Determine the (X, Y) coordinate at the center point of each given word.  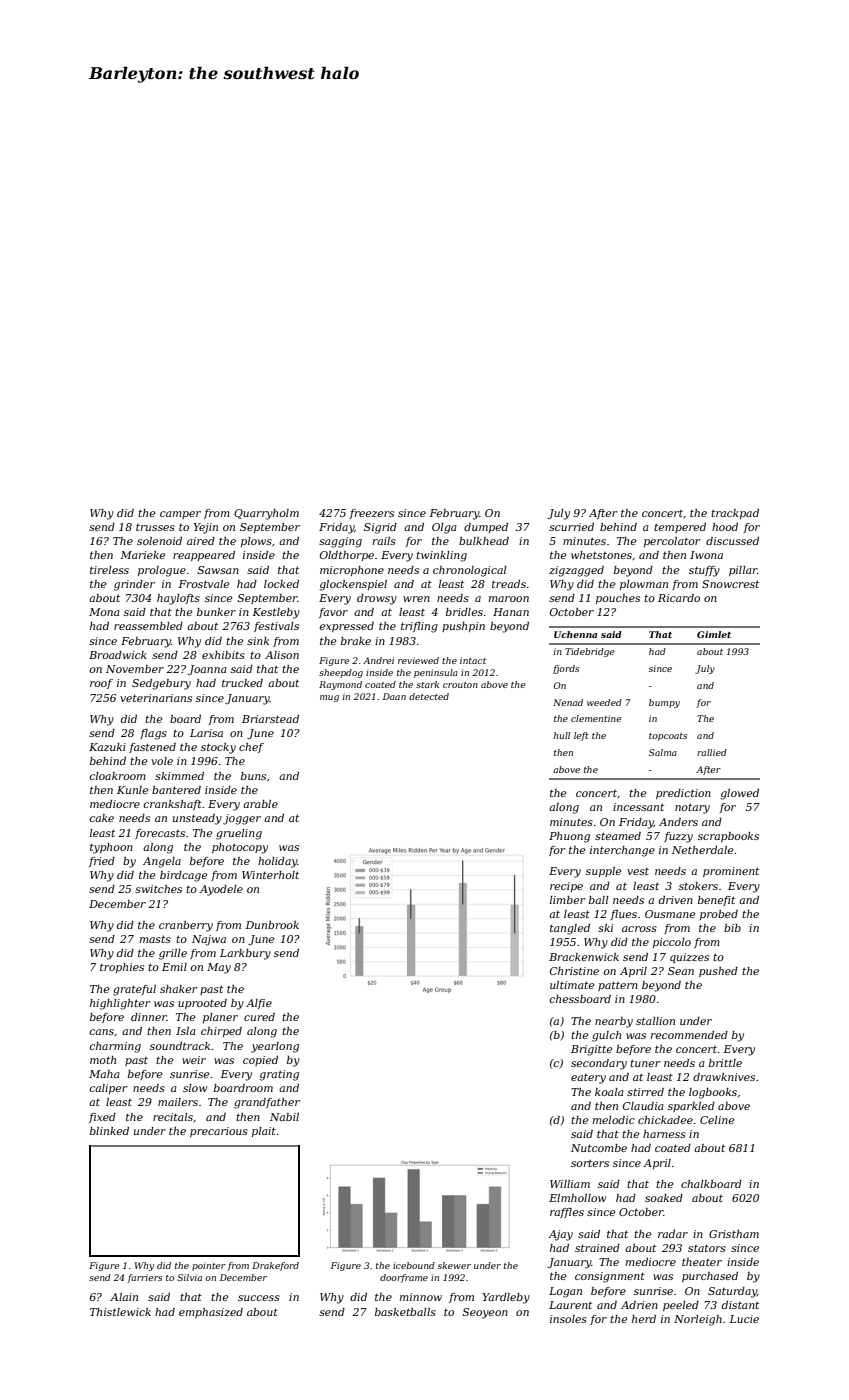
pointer (209, 1266)
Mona (104, 612)
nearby (614, 1022)
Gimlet (714, 634)
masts (155, 939)
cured (259, 1017)
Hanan (511, 612)
